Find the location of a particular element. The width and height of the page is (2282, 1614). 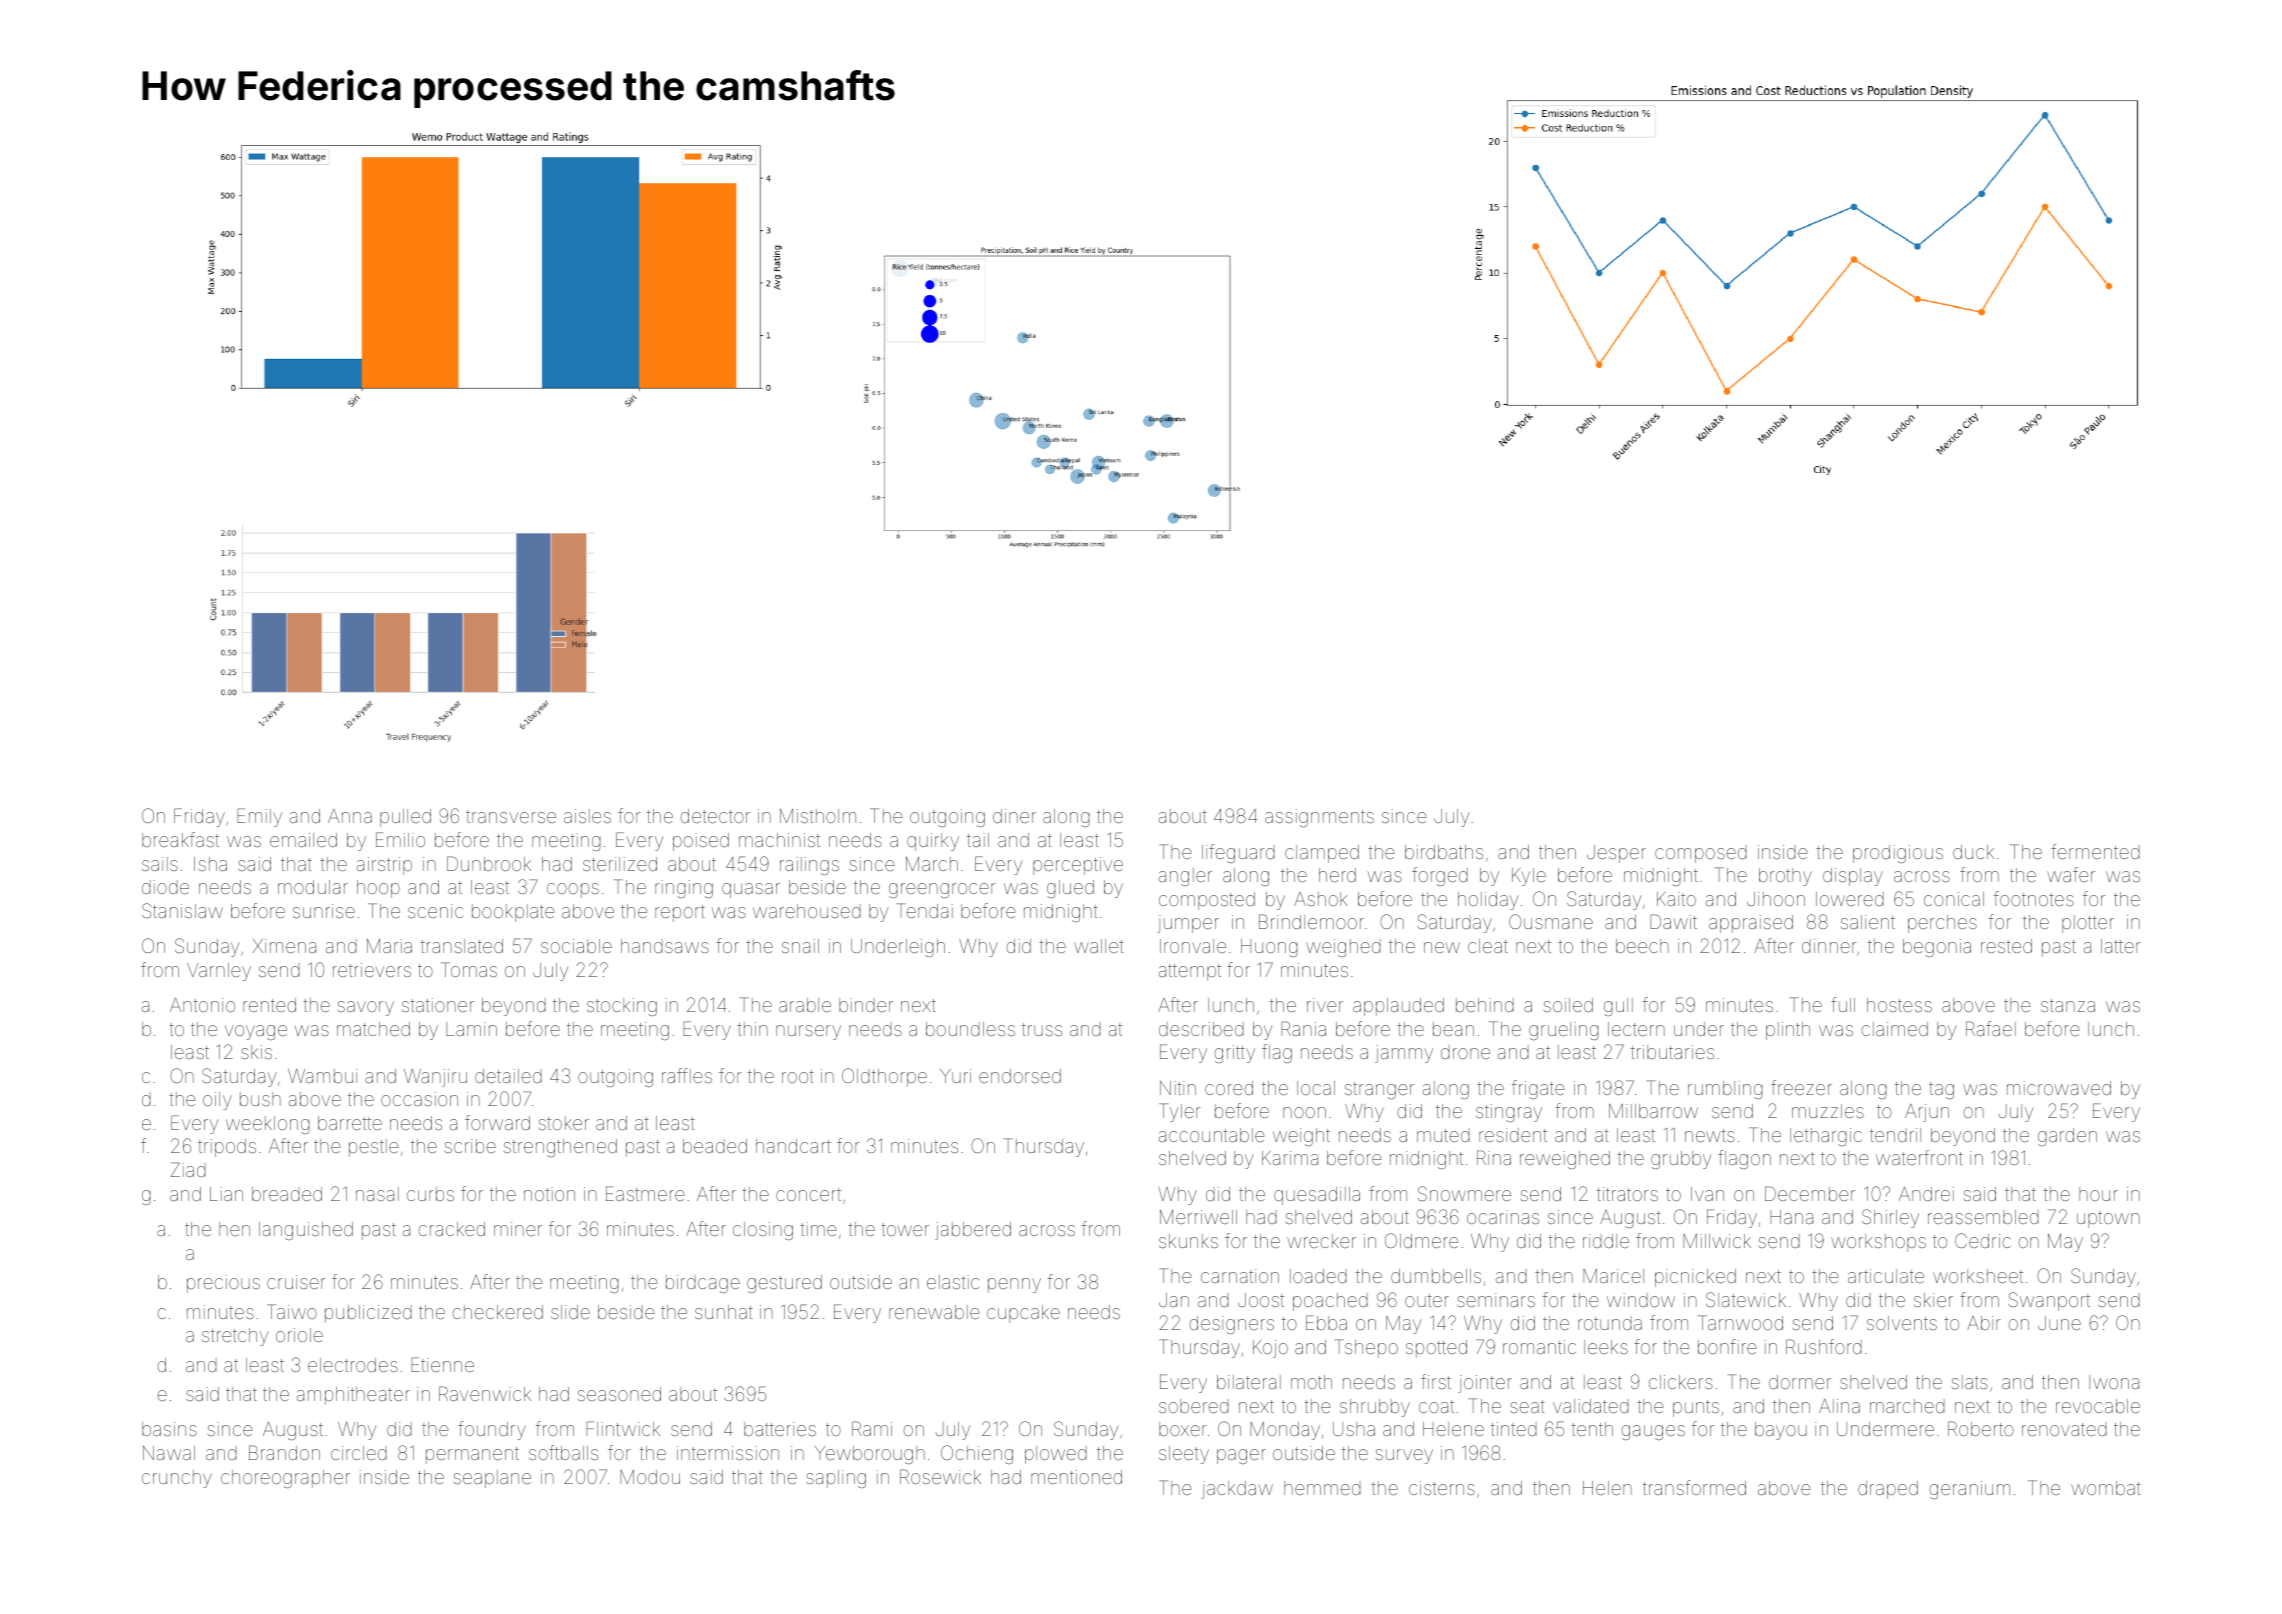

quesadilla is located at coordinates (1317, 1196).
